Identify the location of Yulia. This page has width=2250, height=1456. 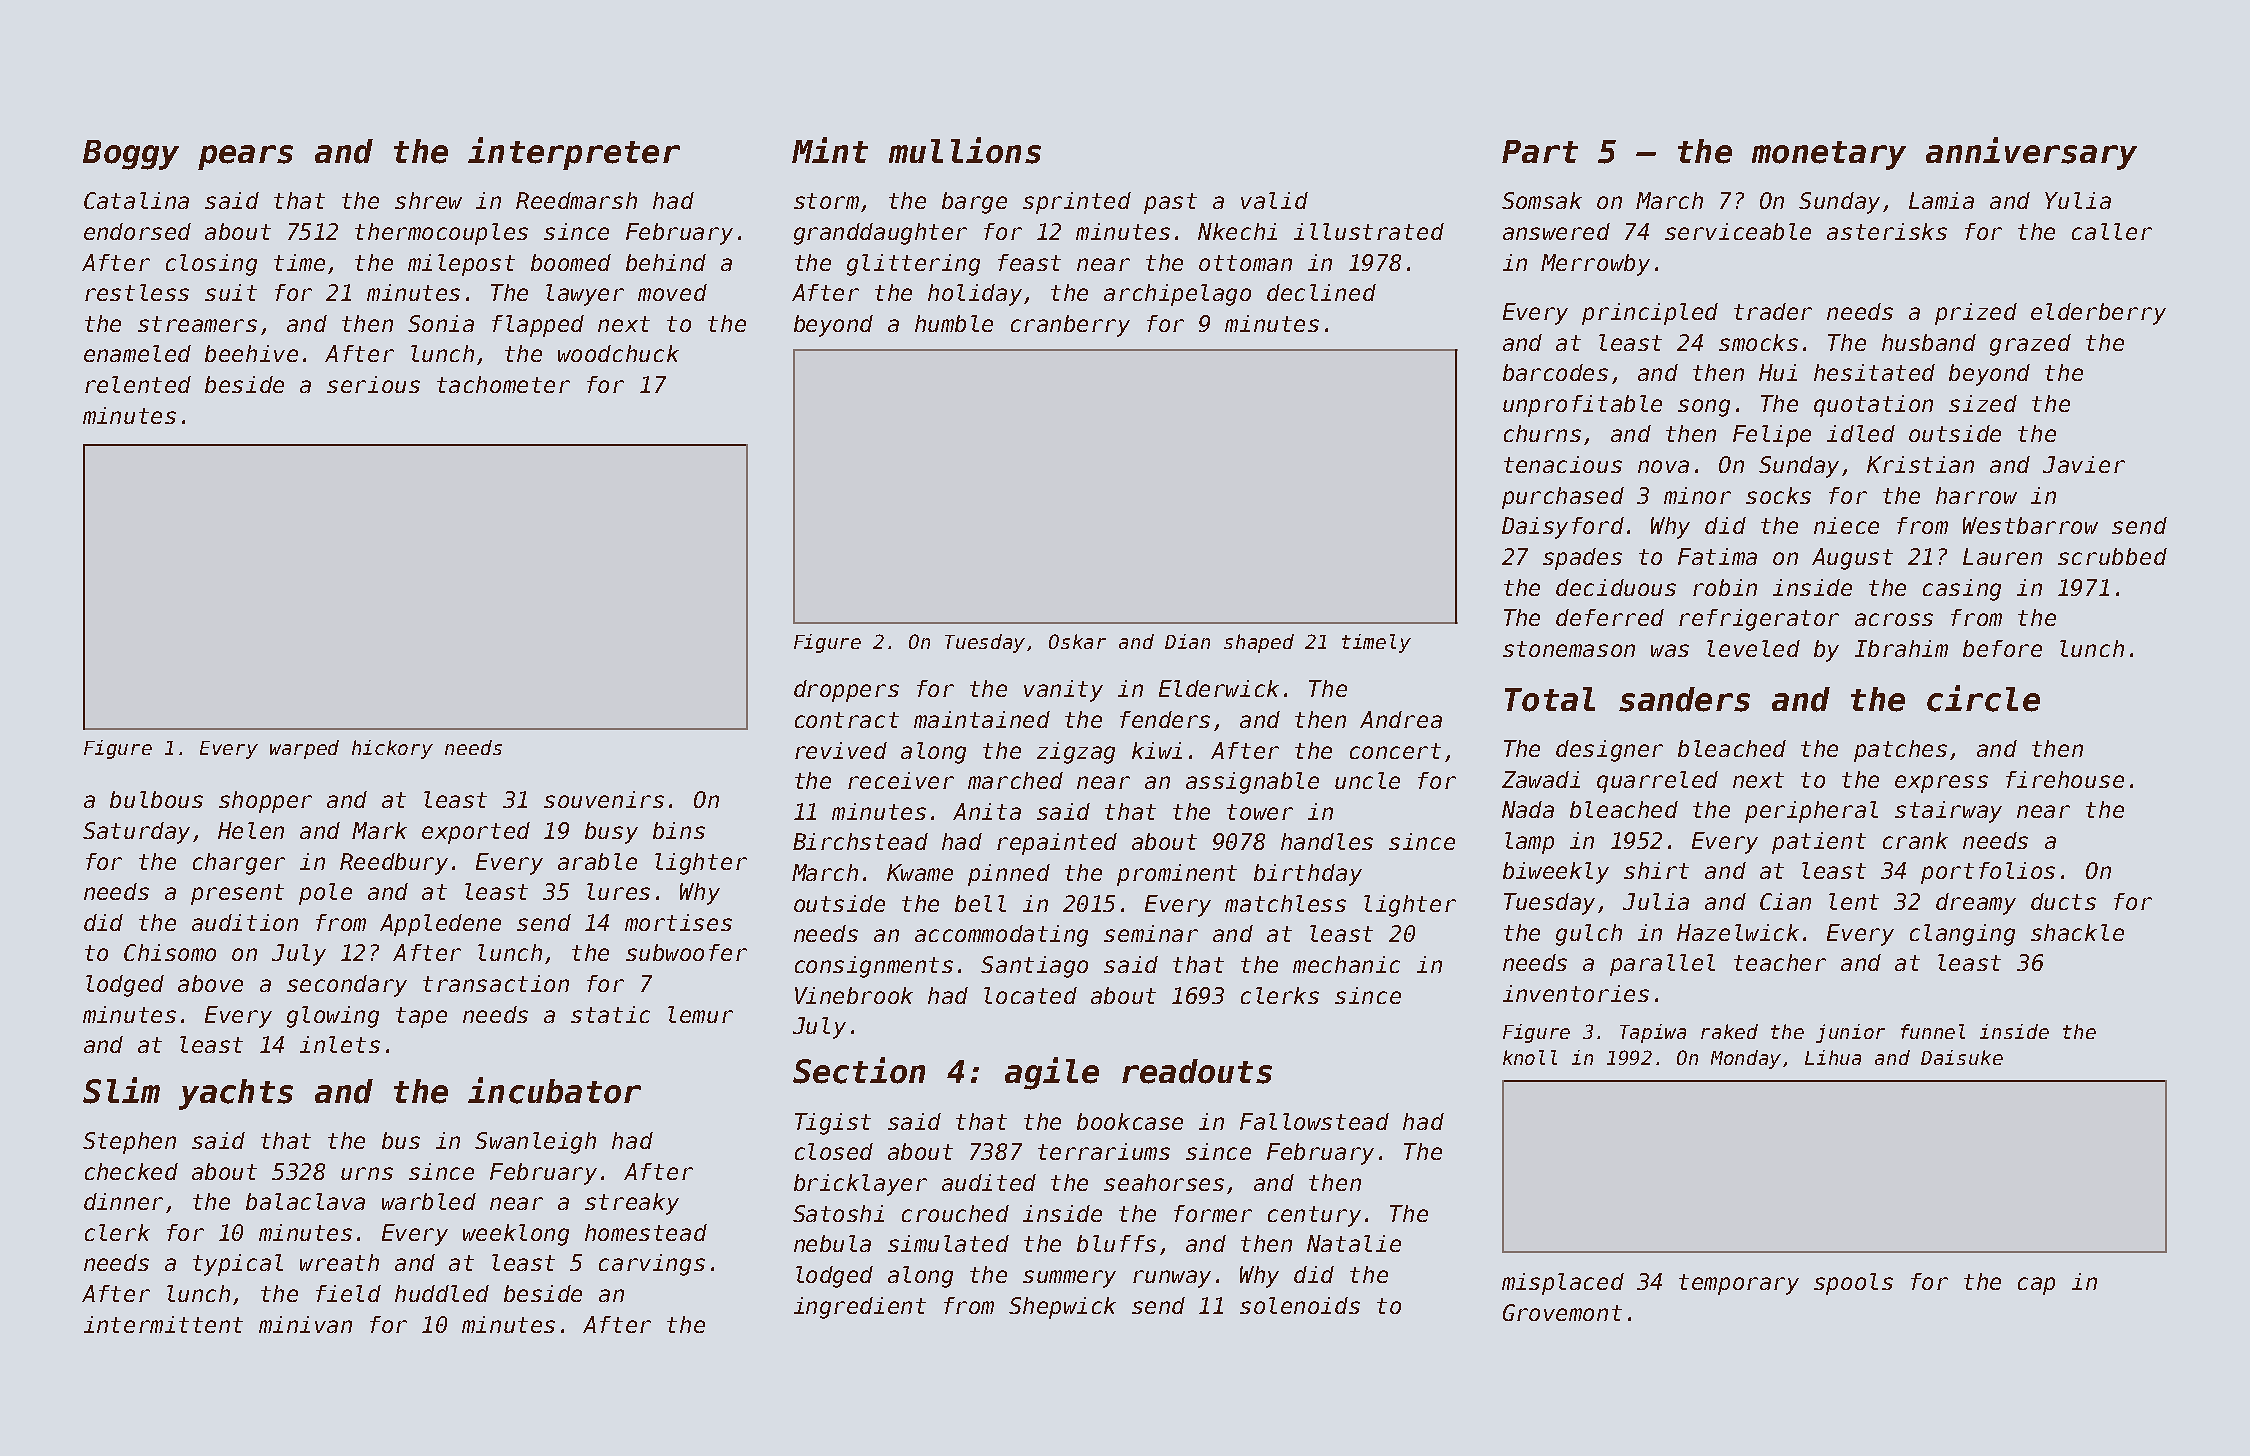
(2078, 200).
